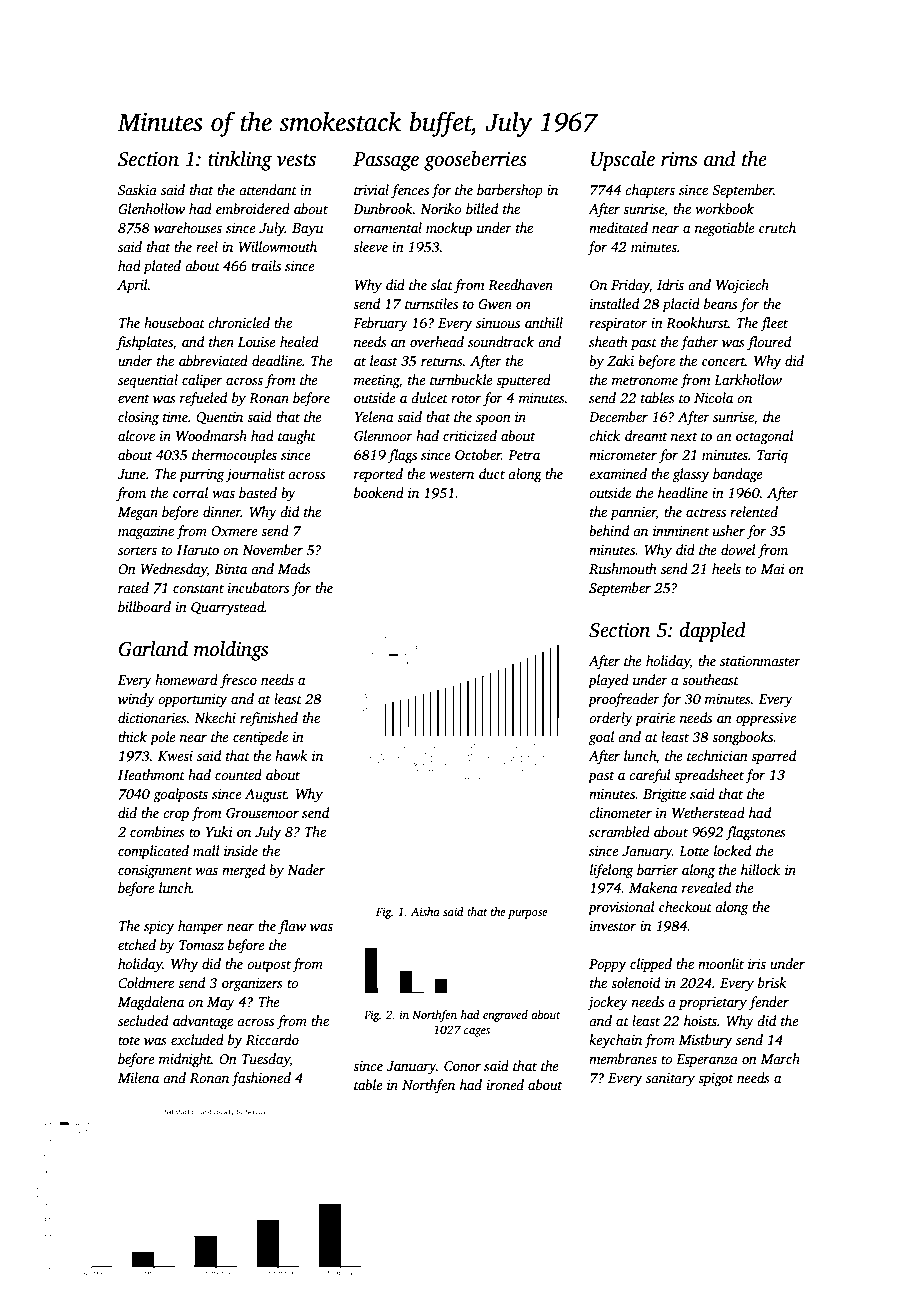 This page has height=1308, width=924. What do you see at coordinates (155, 871) in the page?
I see `consignment` at bounding box center [155, 871].
